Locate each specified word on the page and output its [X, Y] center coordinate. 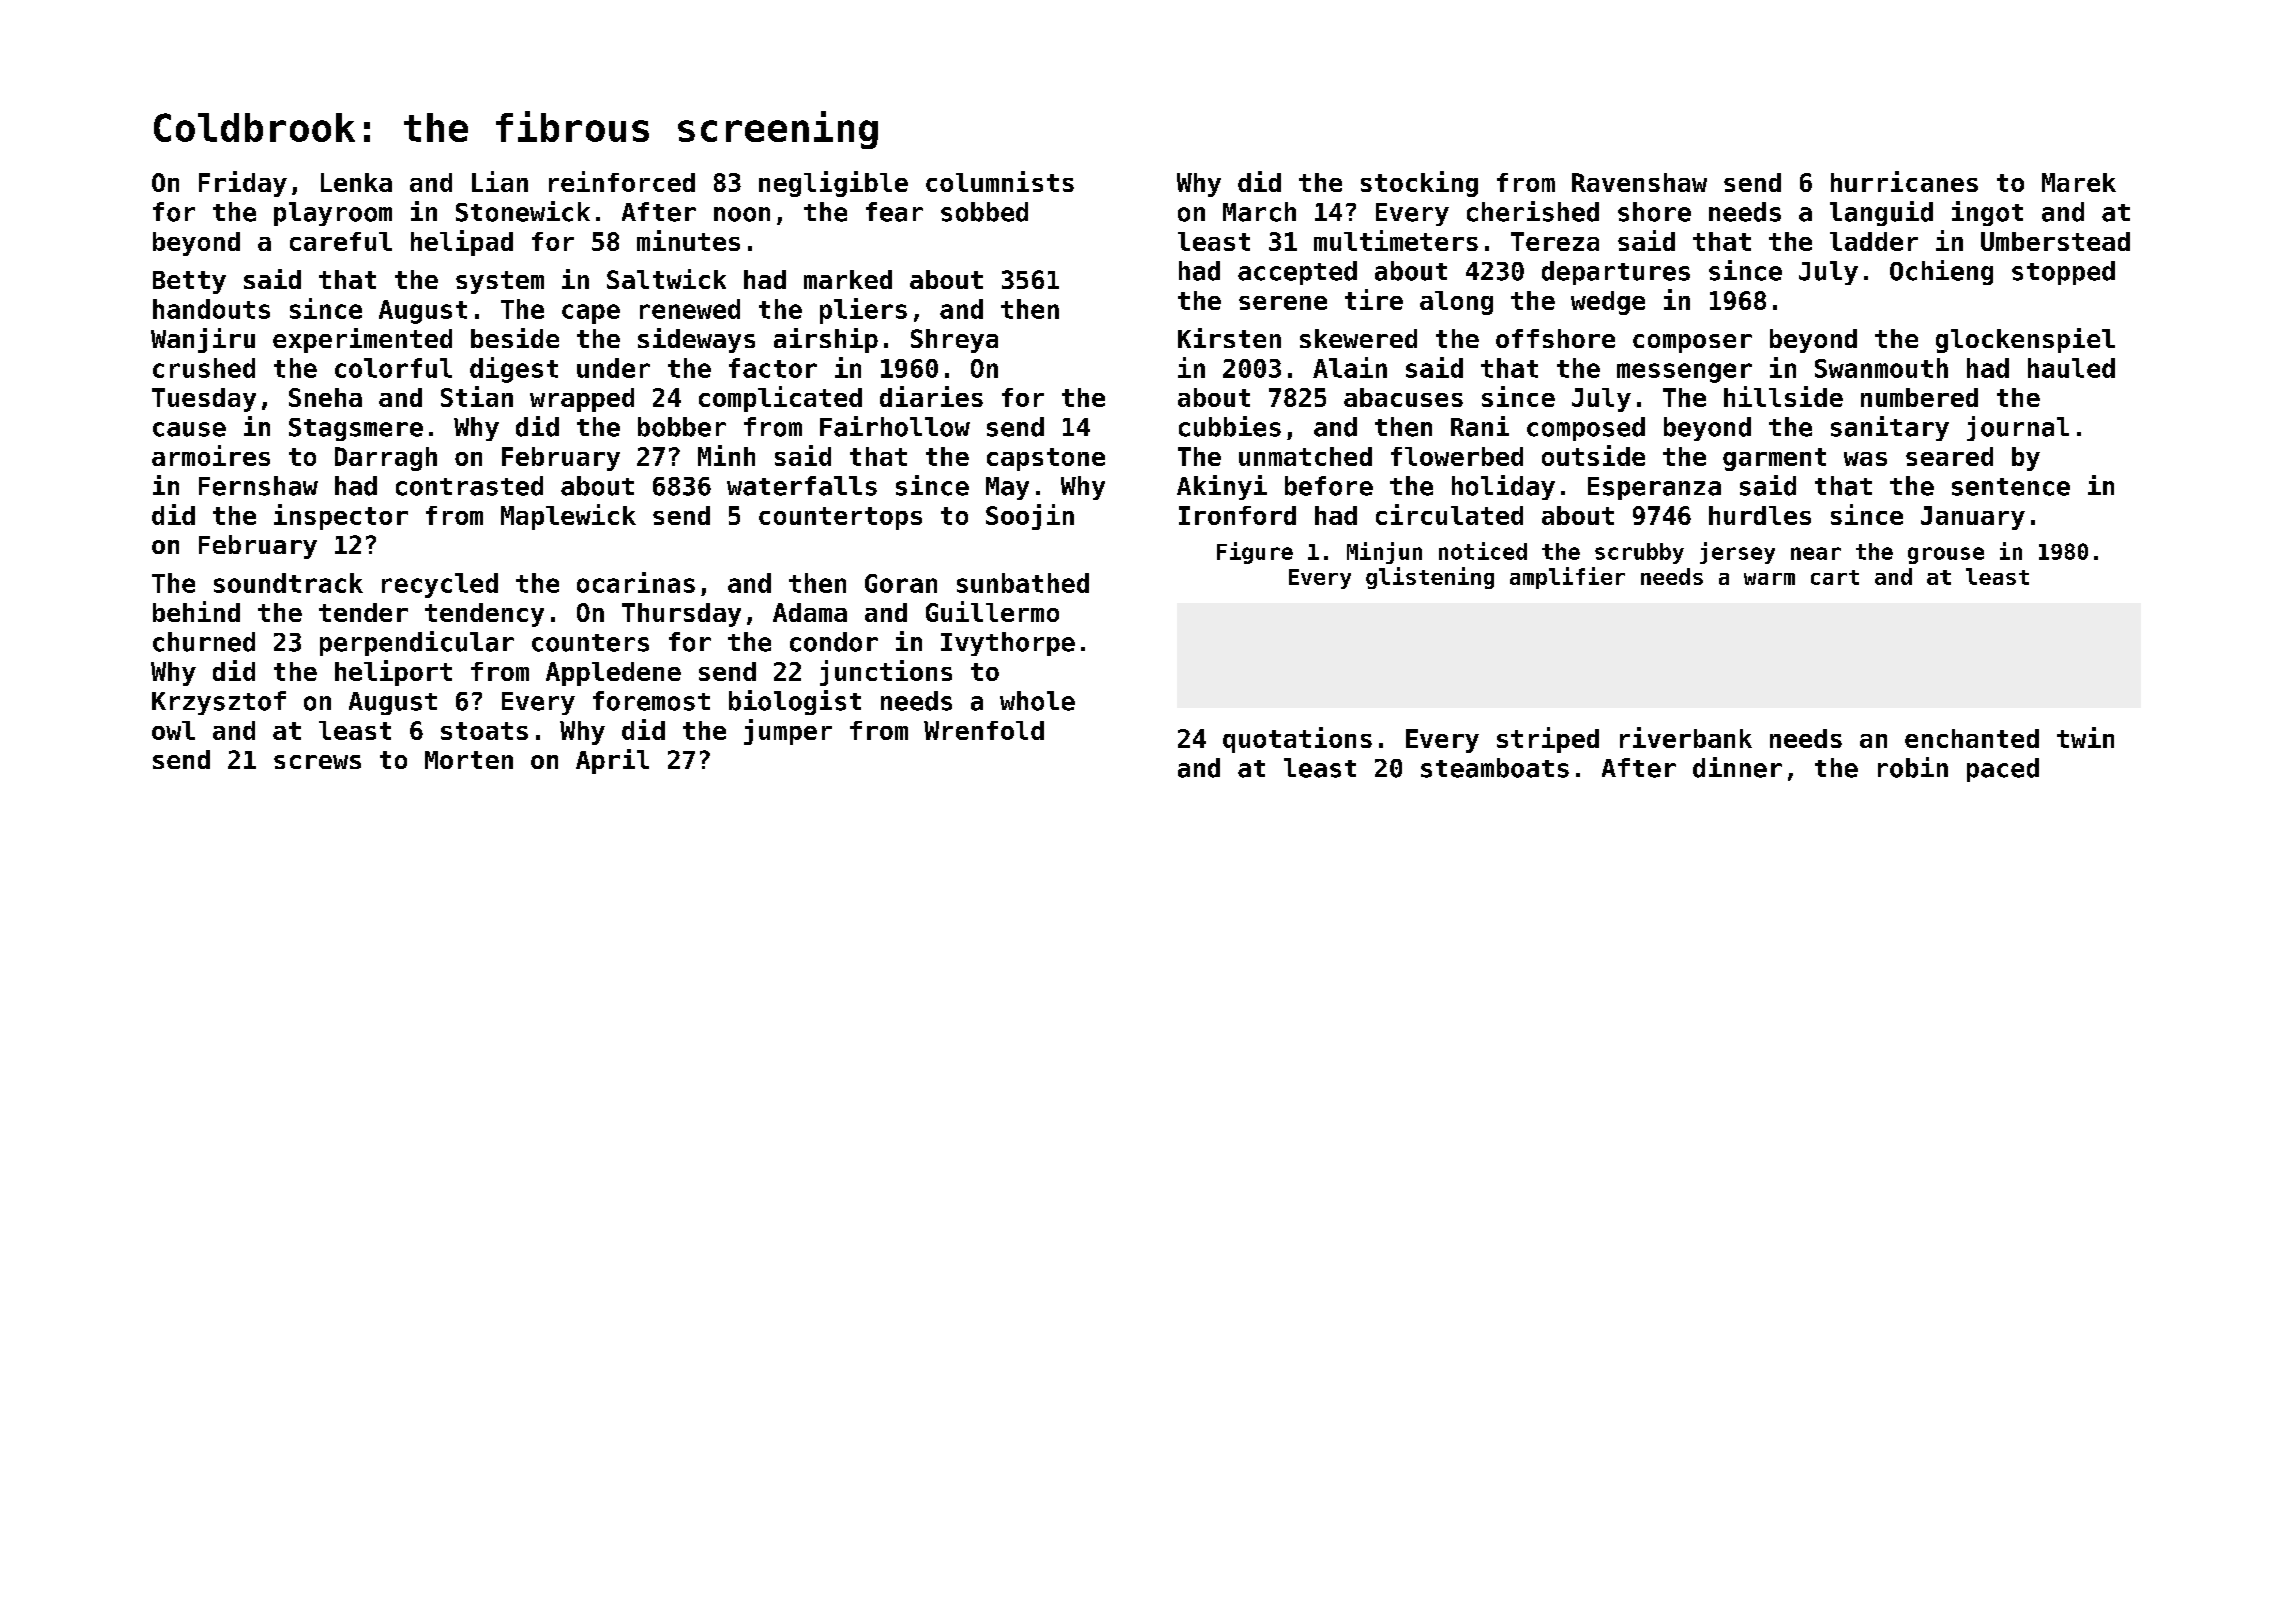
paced [2003, 770]
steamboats [1495, 768]
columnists [1000, 181]
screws [317, 762]
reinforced [622, 181]
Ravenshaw [1639, 182]
